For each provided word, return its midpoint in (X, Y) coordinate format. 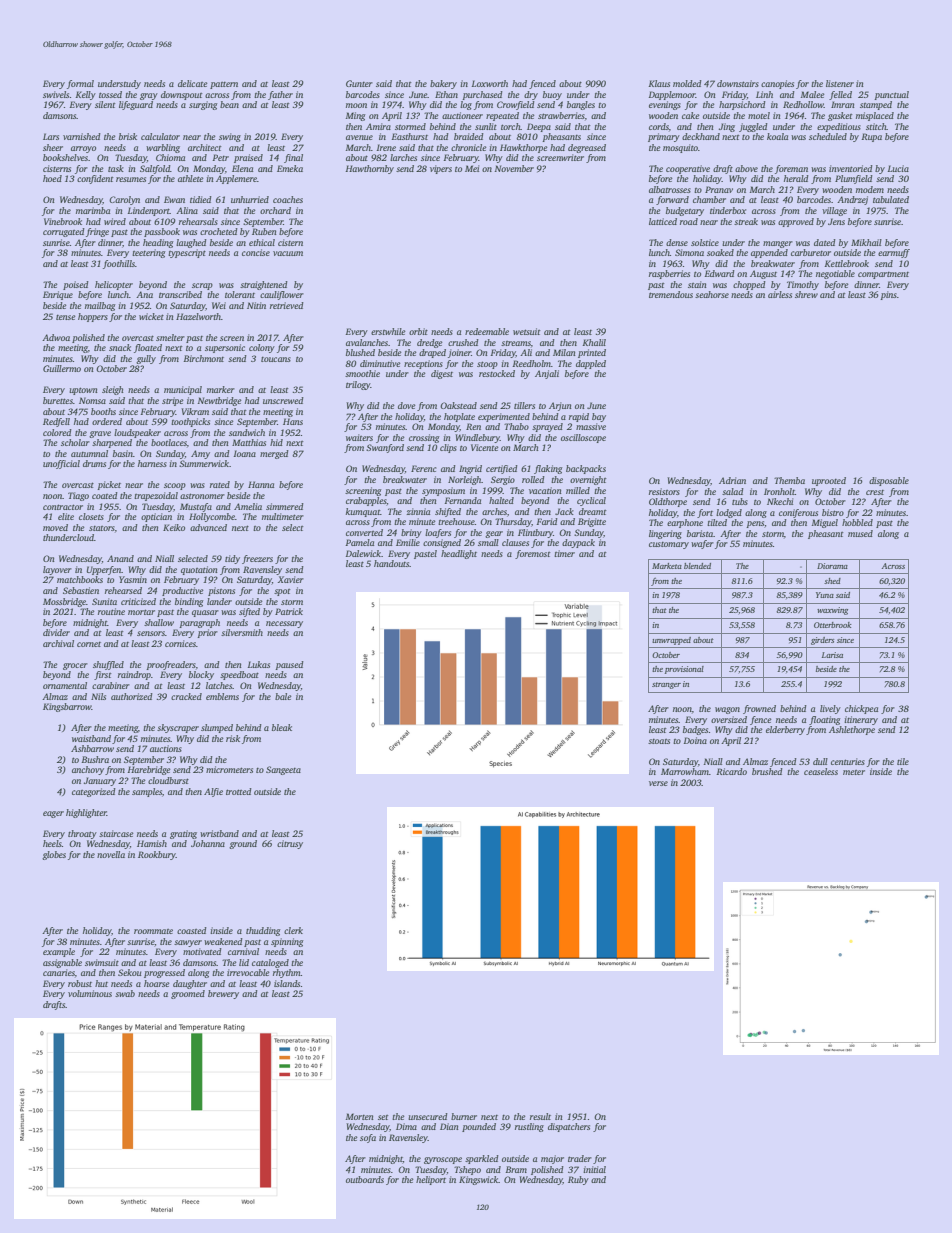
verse (658, 783)
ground (243, 844)
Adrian (732, 480)
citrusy (290, 844)
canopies (777, 84)
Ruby (578, 1180)
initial (594, 1169)
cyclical (591, 501)
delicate (193, 83)
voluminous (90, 993)
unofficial (61, 464)
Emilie (408, 542)
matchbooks (80, 579)
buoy (552, 95)
